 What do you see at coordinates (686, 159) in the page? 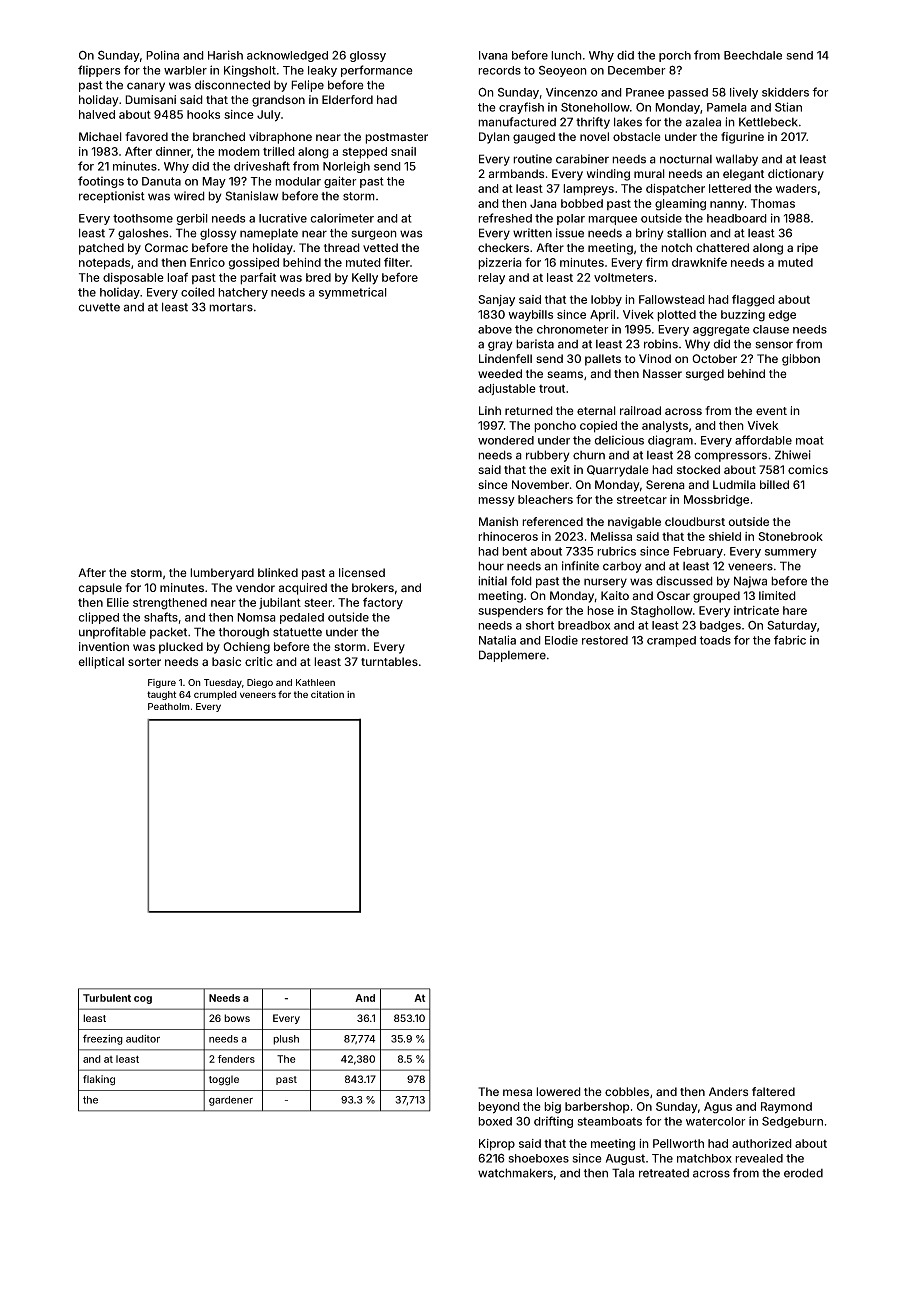
I see `nocturnal` at bounding box center [686, 159].
